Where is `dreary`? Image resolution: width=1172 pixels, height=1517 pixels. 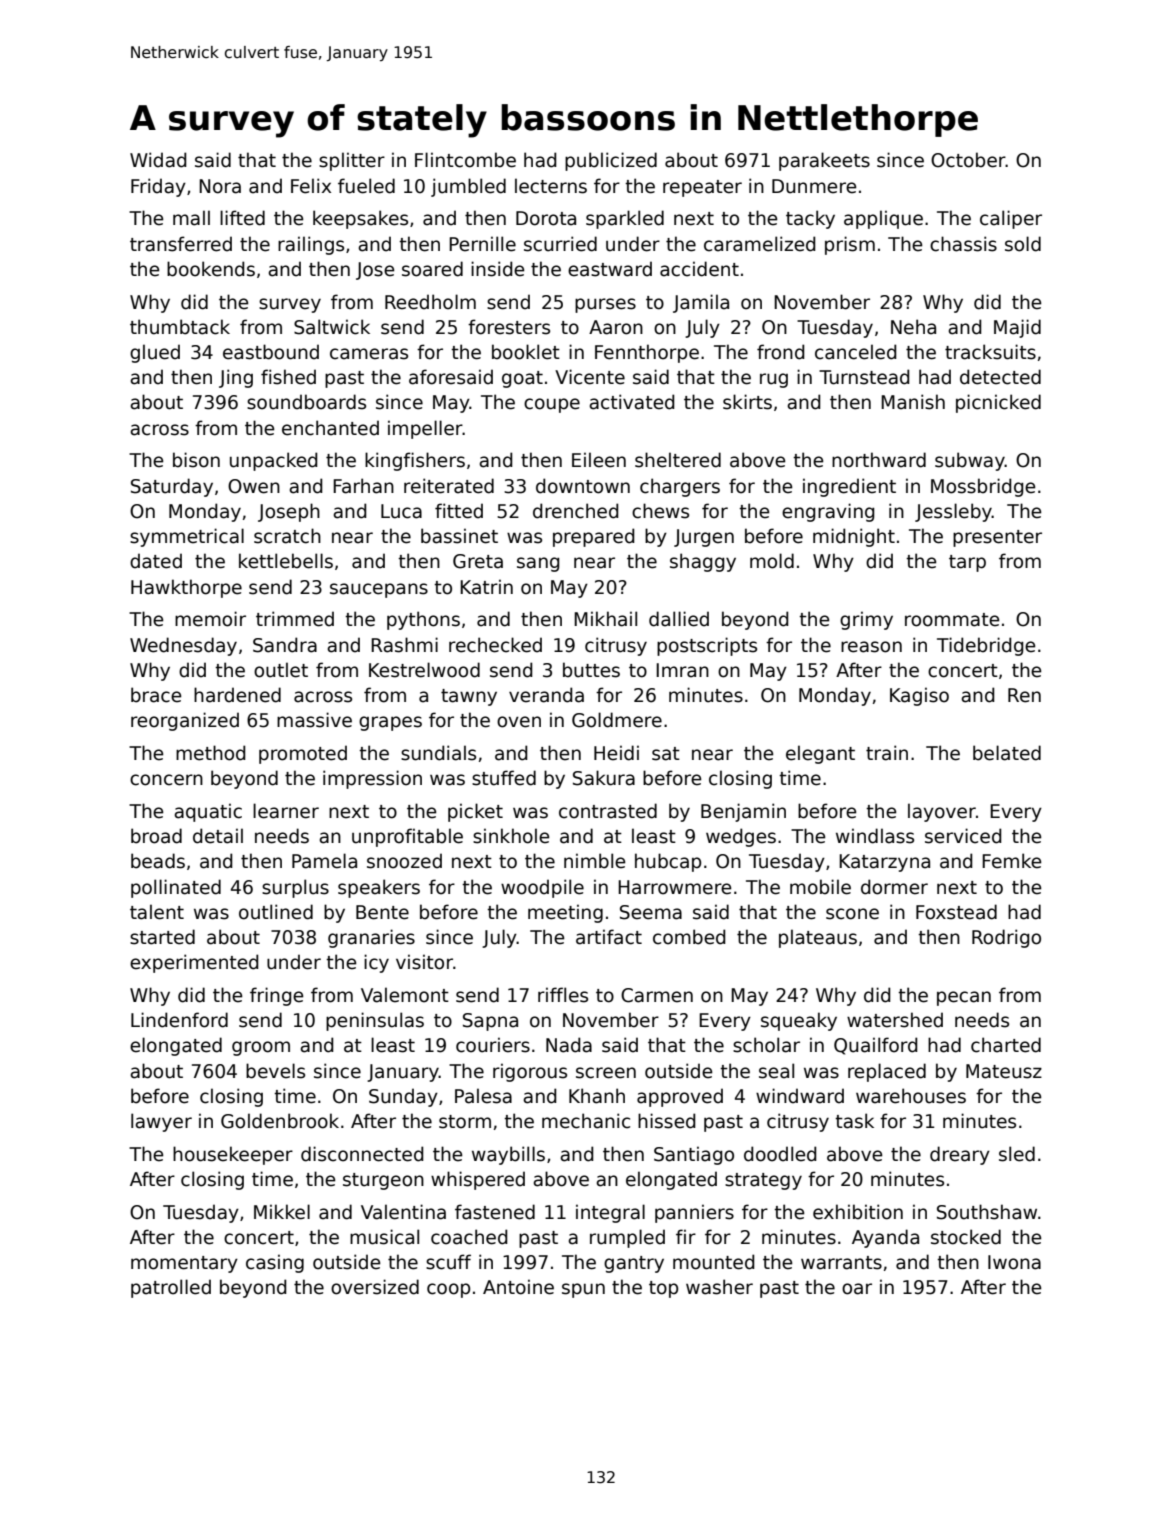 dreary is located at coordinates (960, 1155).
